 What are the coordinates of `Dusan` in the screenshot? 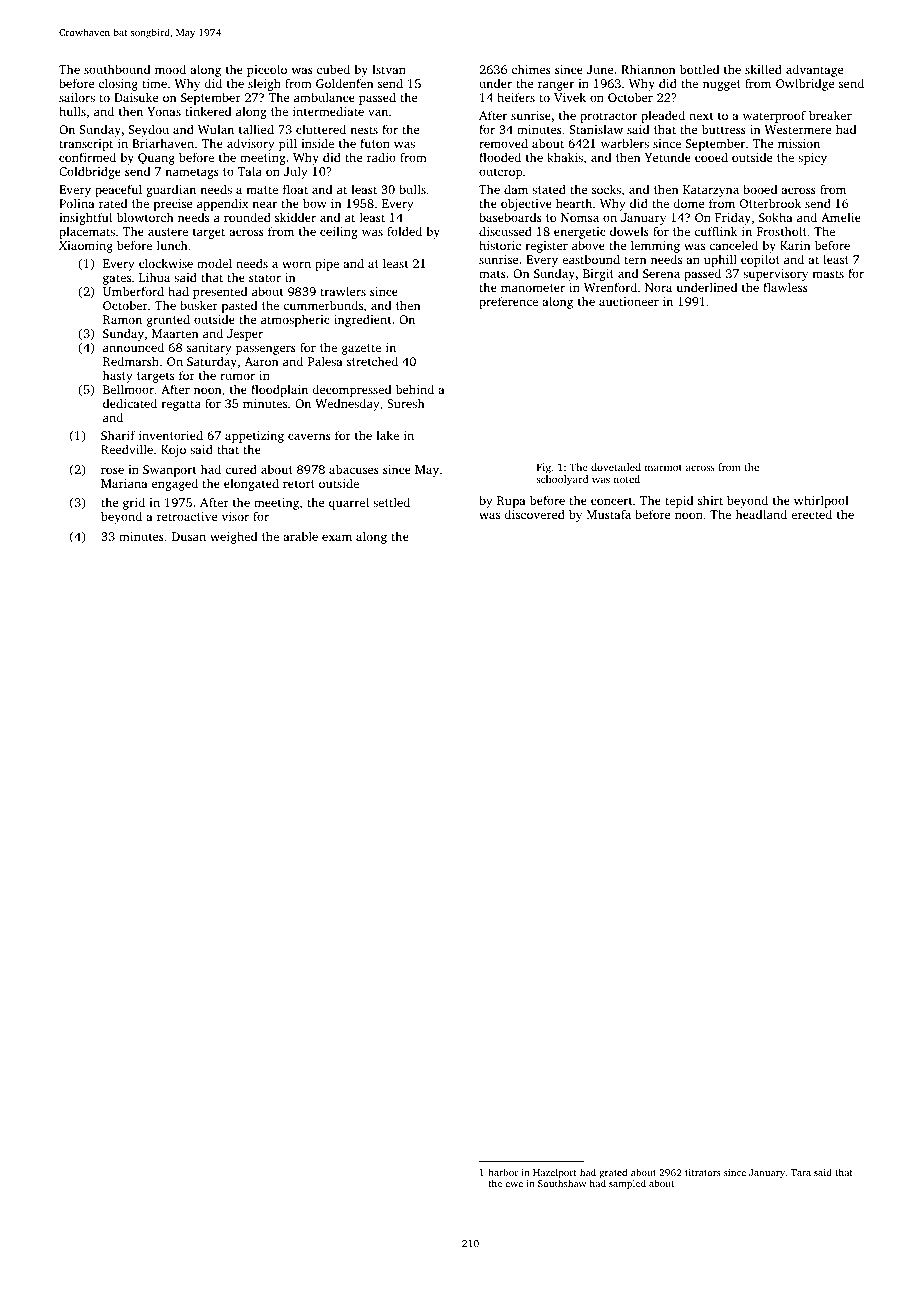 It's located at (189, 536).
